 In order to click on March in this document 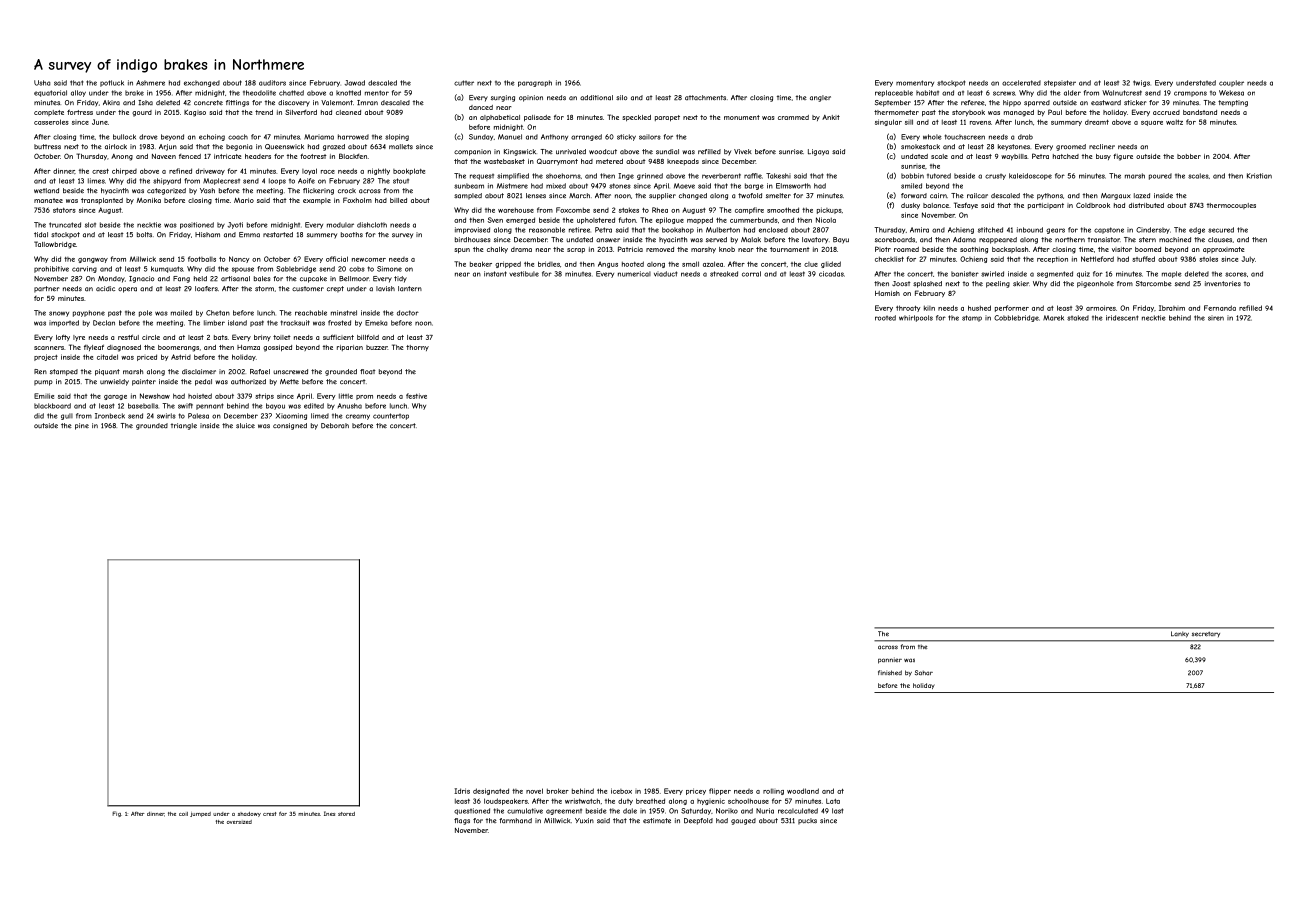, I will do `click(579, 195)`.
